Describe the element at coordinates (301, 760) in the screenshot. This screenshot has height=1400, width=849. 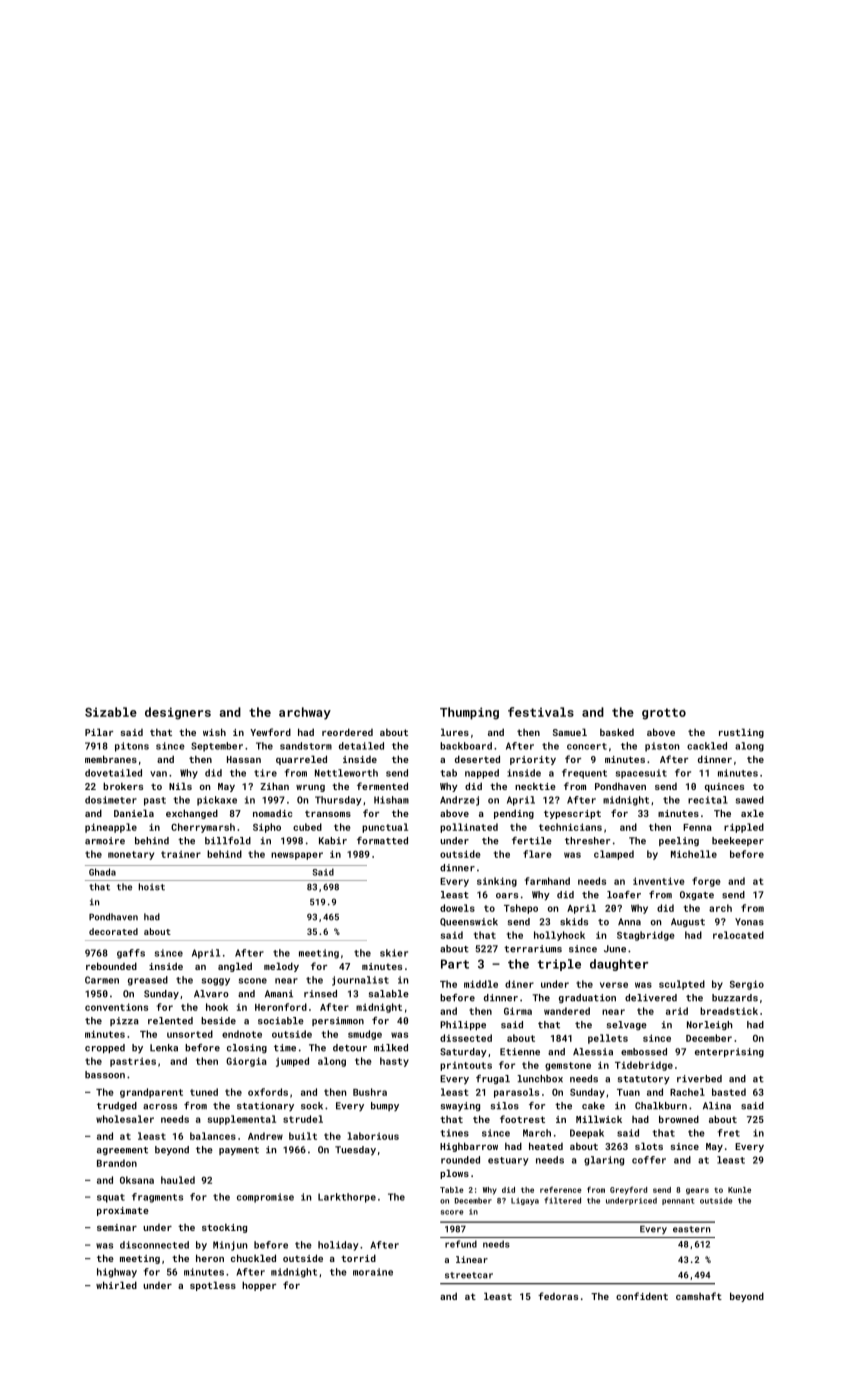
I see `quarreled` at that location.
